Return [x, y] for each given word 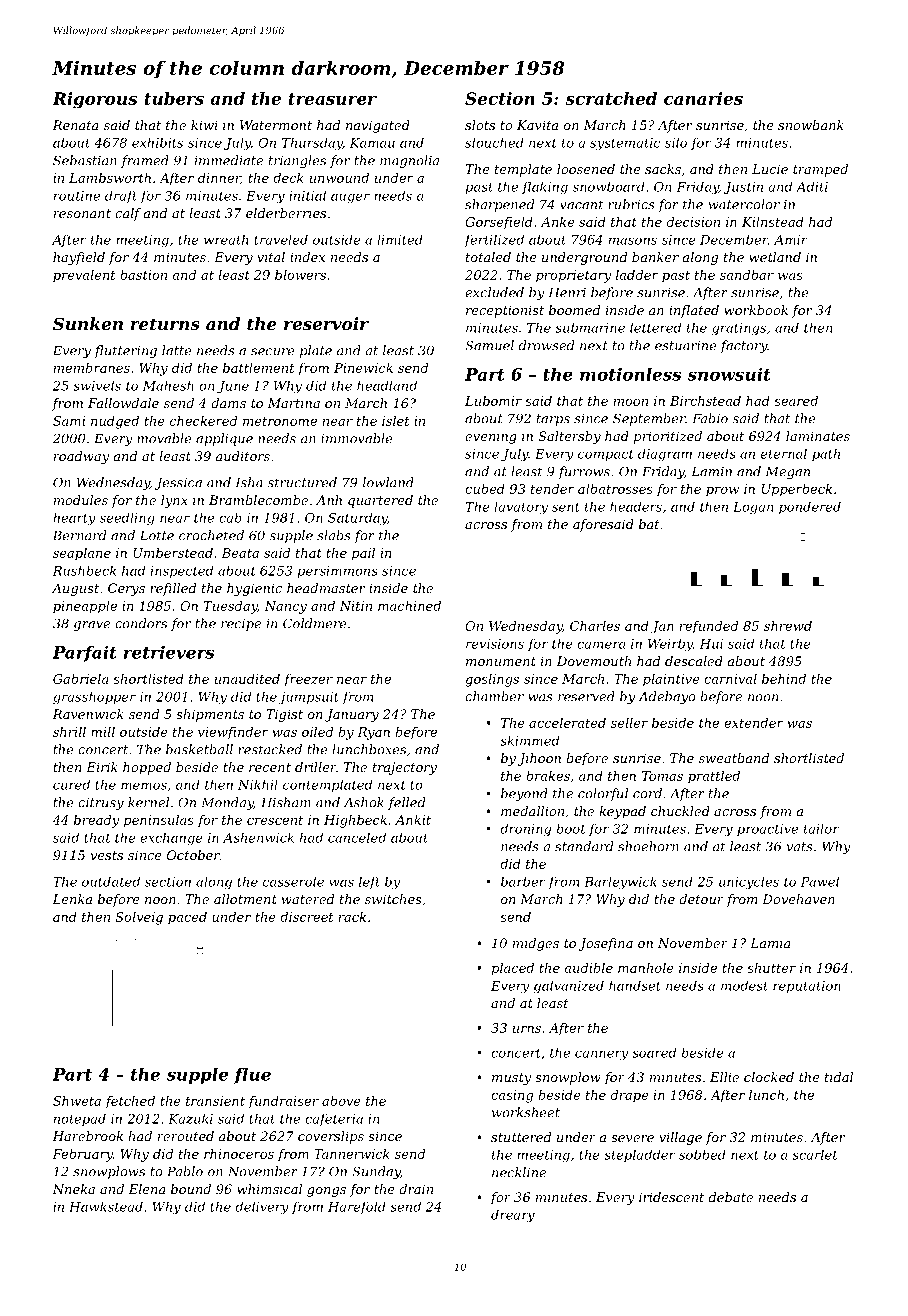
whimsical [269, 1189]
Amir [791, 240]
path [826, 455]
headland [387, 385]
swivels [97, 385]
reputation [807, 987]
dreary [513, 1216]
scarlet [814, 1155]
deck [288, 178]
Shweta [77, 1101]
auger [350, 198]
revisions [495, 644]
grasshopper [94, 697]
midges [536, 944]
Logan [753, 508]
